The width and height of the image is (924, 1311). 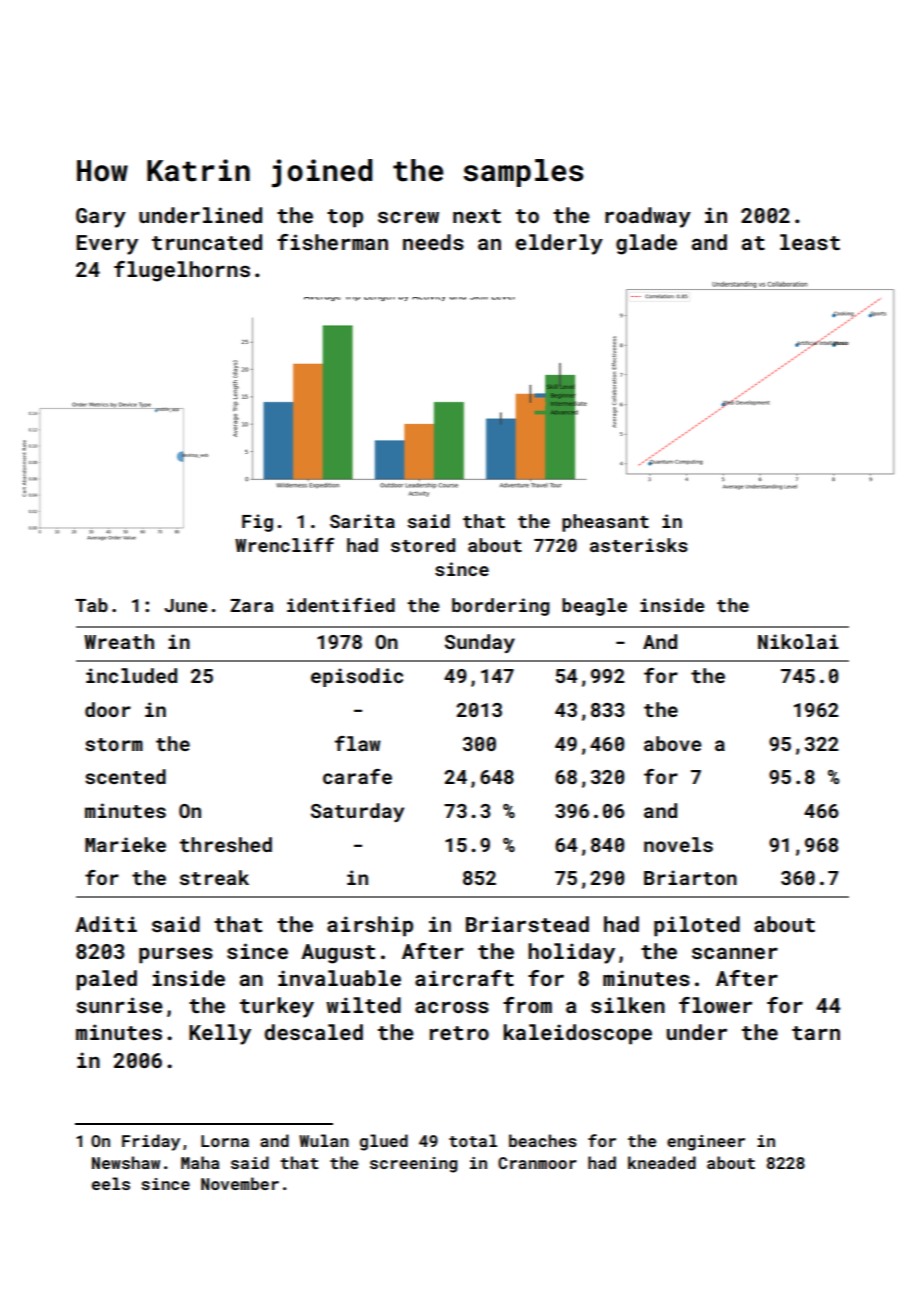 I want to click on eels, so click(x=111, y=1183).
